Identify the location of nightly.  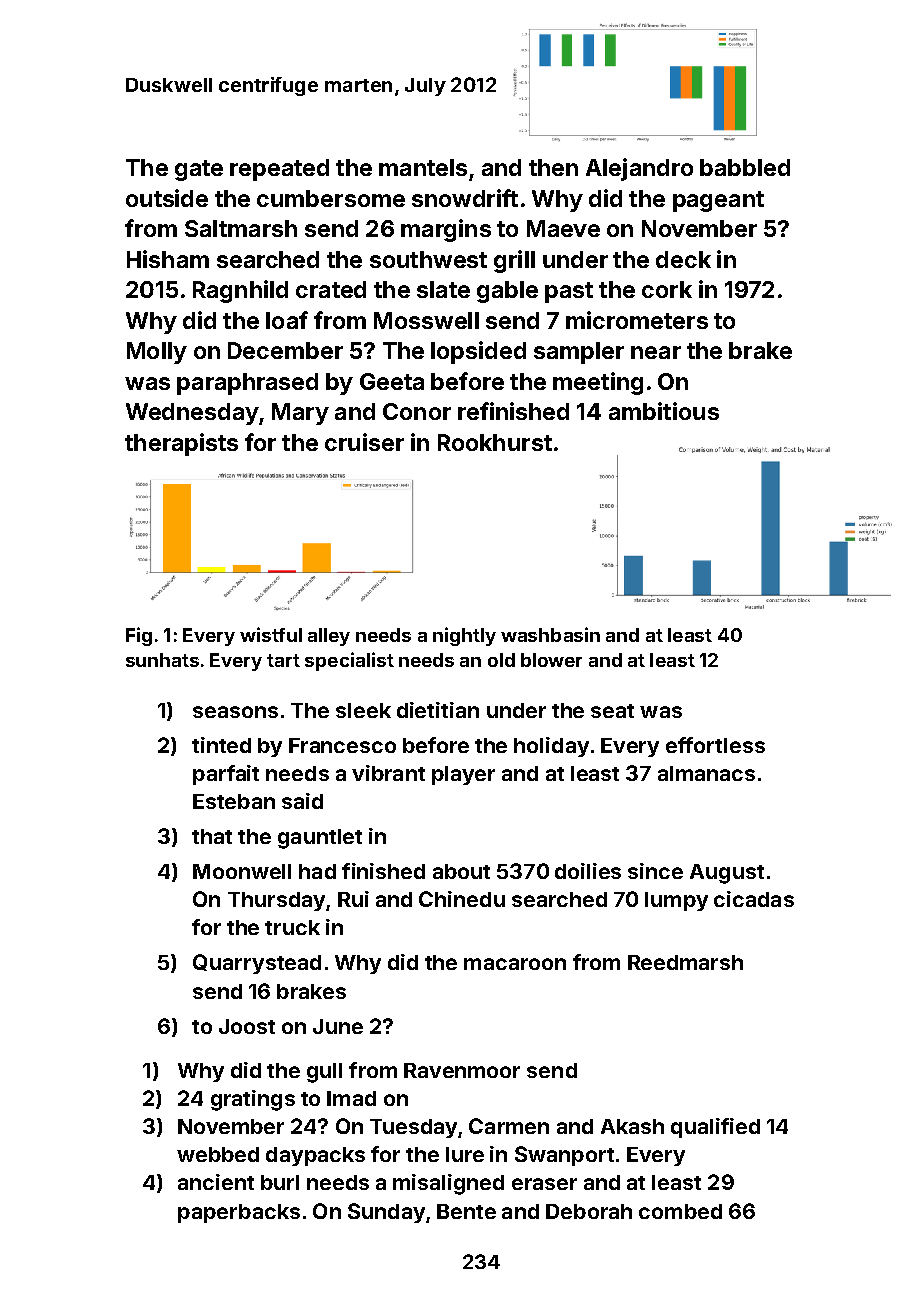
(464, 636).
